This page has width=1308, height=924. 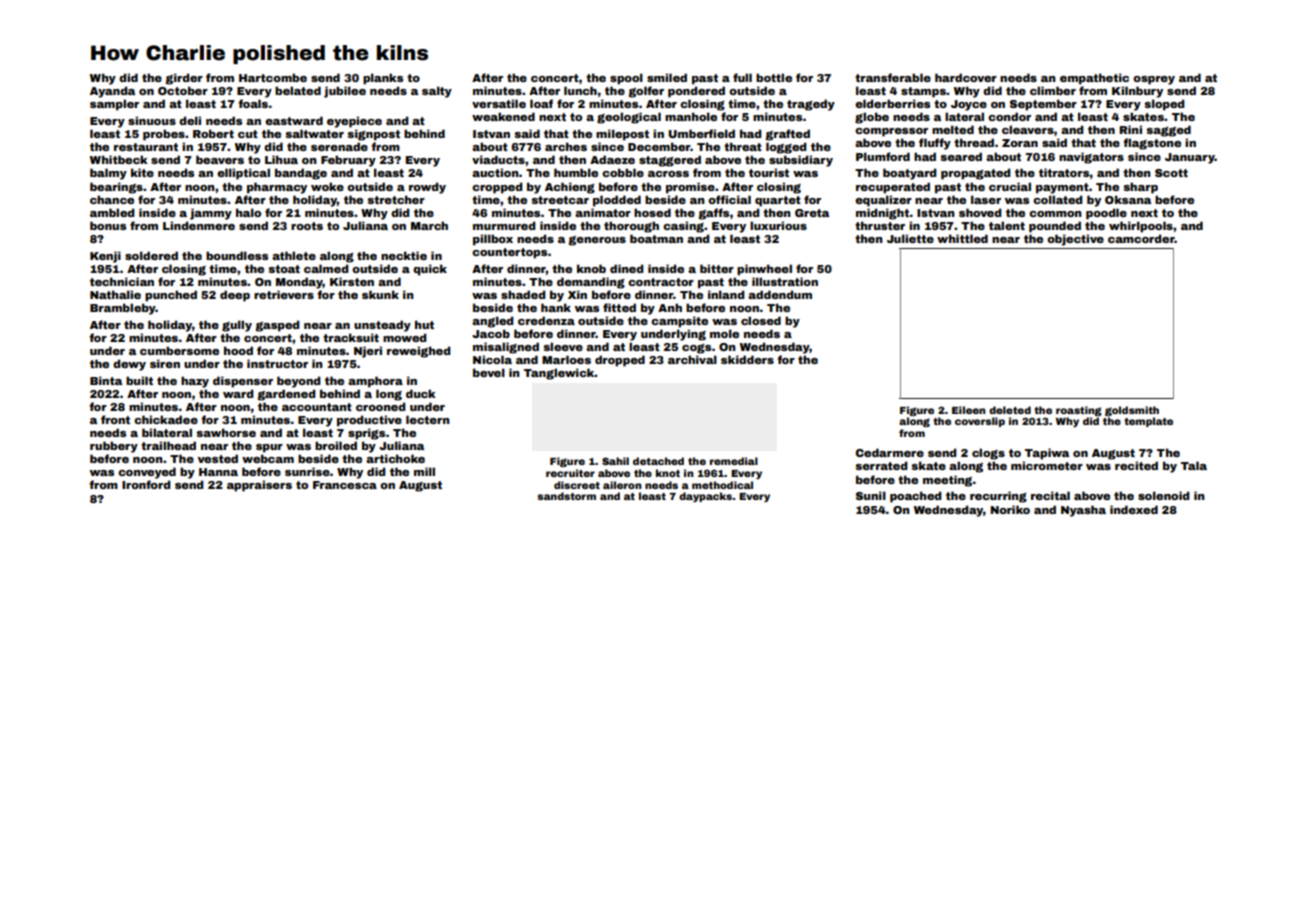 I want to click on camcorder, so click(x=1141, y=238).
